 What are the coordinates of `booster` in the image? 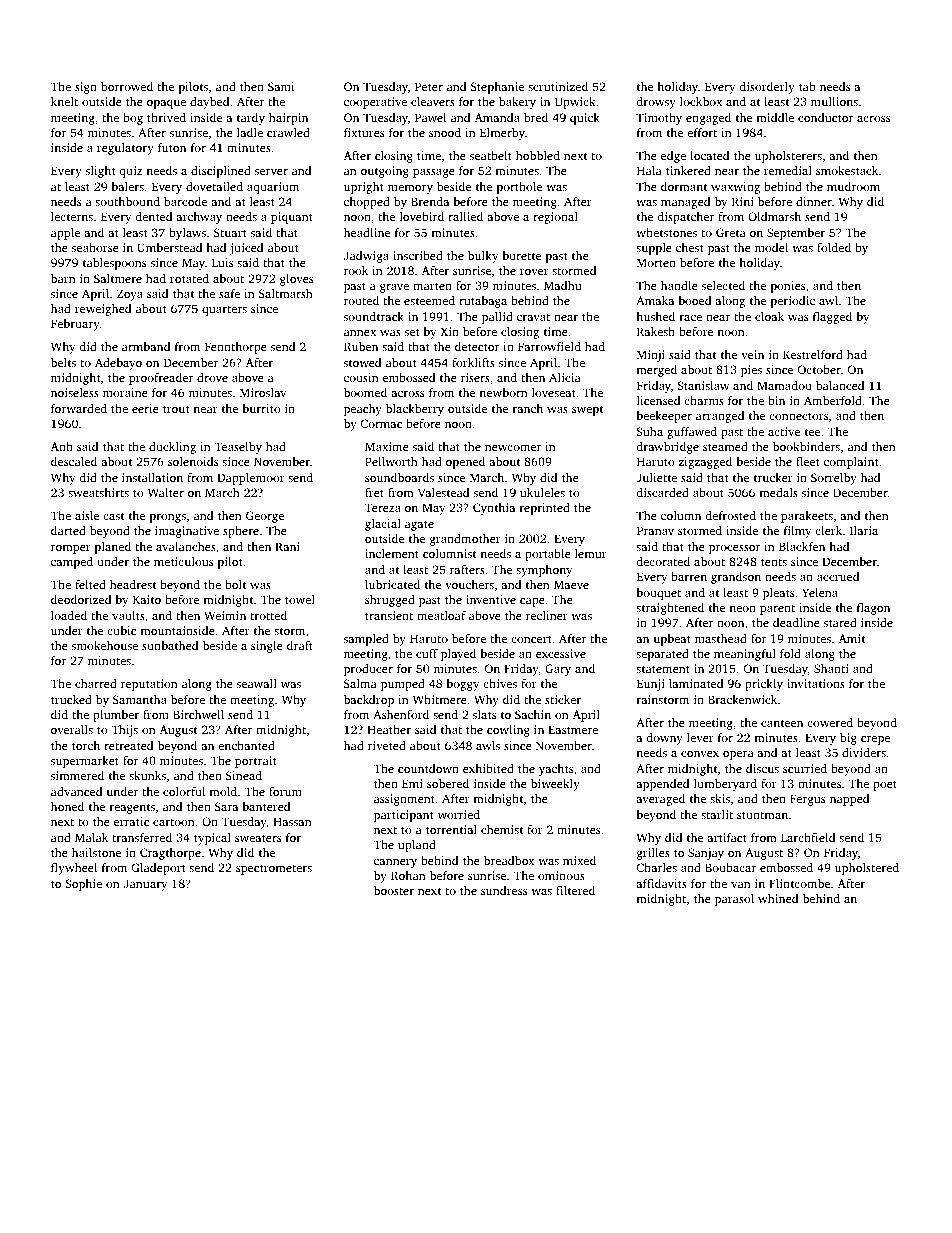 It's located at (394, 890).
